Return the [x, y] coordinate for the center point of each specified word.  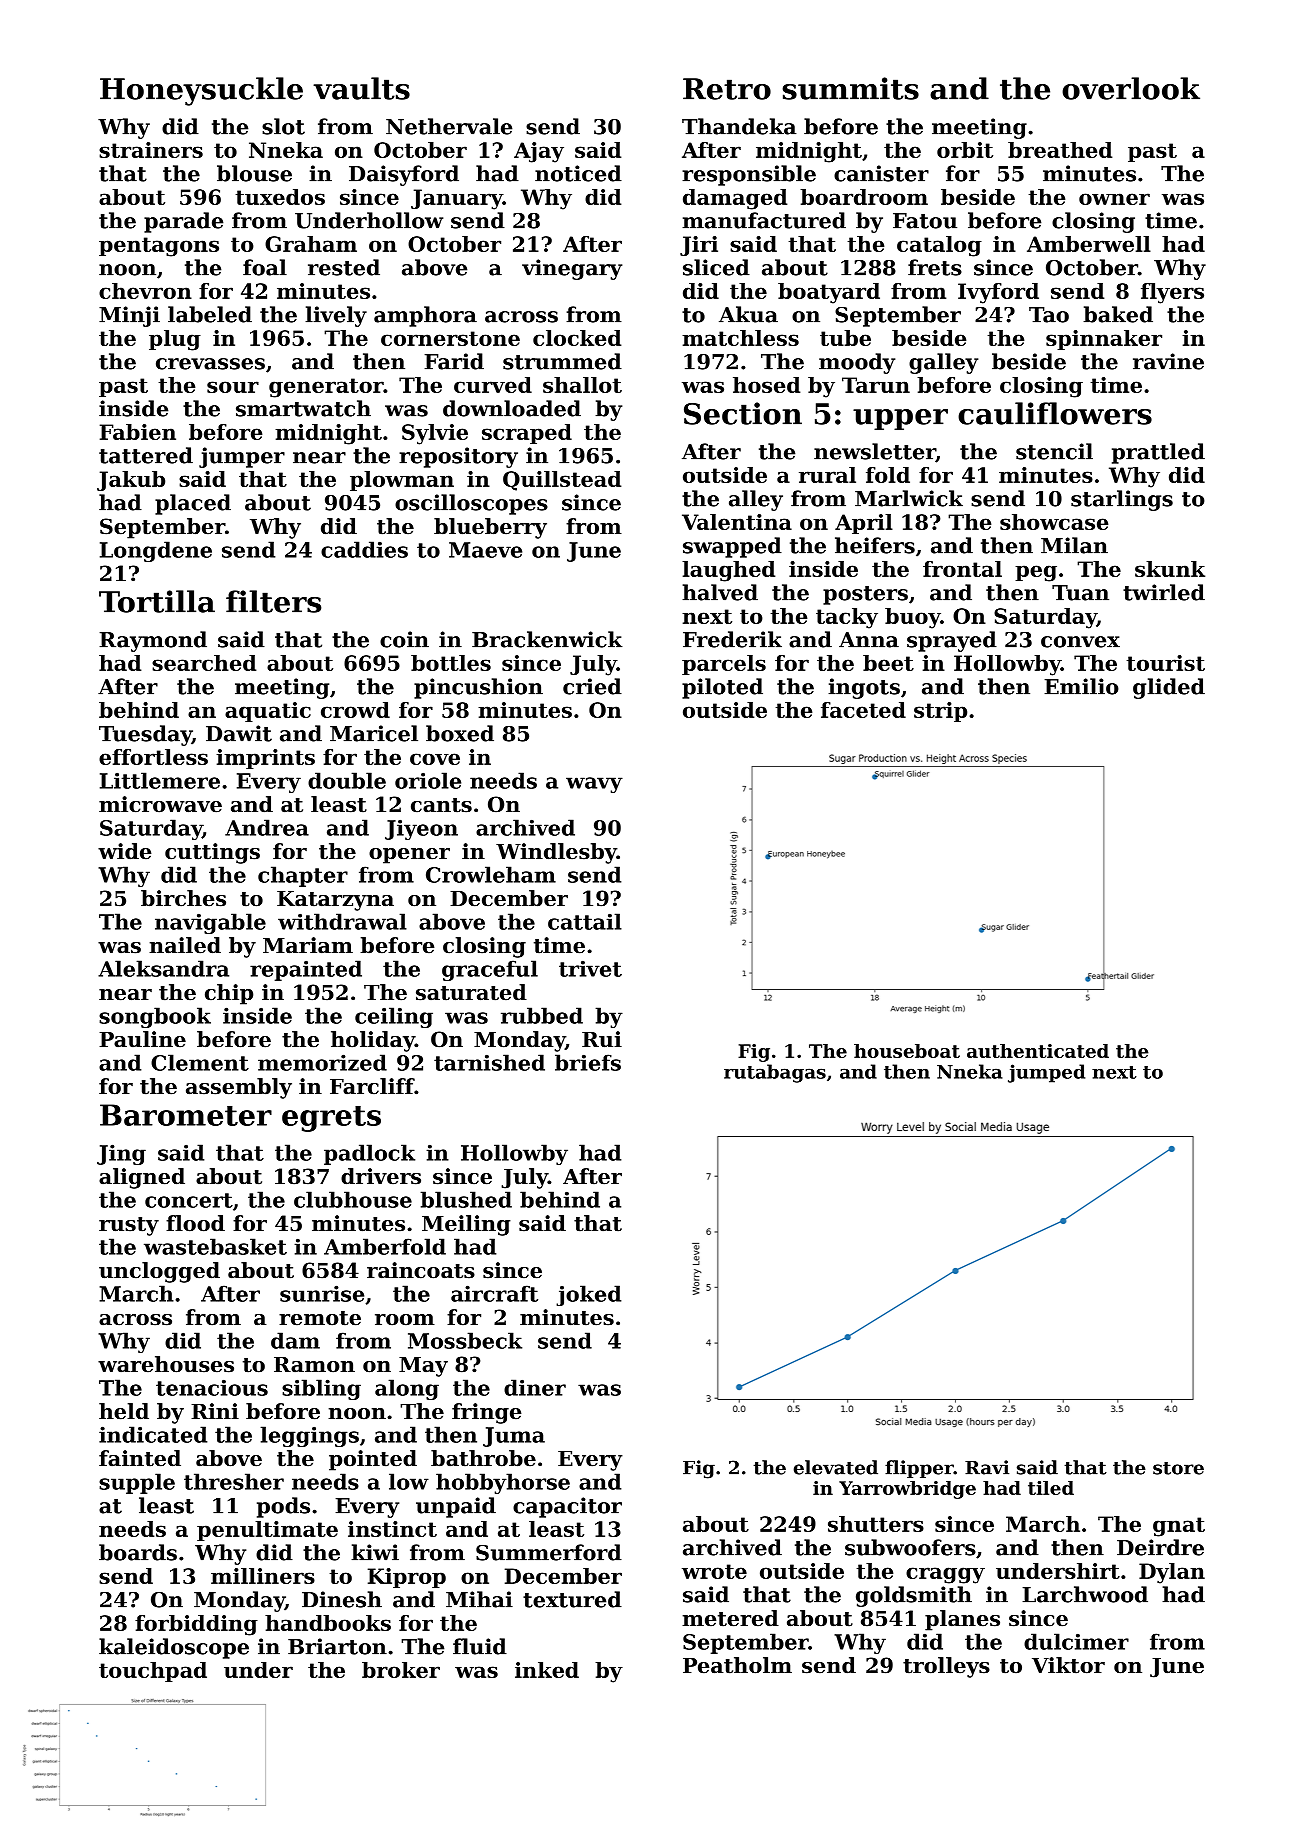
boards [138, 1552]
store [1178, 1468]
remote [320, 1318]
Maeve [485, 550]
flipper [919, 1469]
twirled [1164, 592]
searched [204, 663]
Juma [514, 1437]
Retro [727, 89]
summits [850, 88]
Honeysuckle [201, 91]
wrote [714, 1571]
